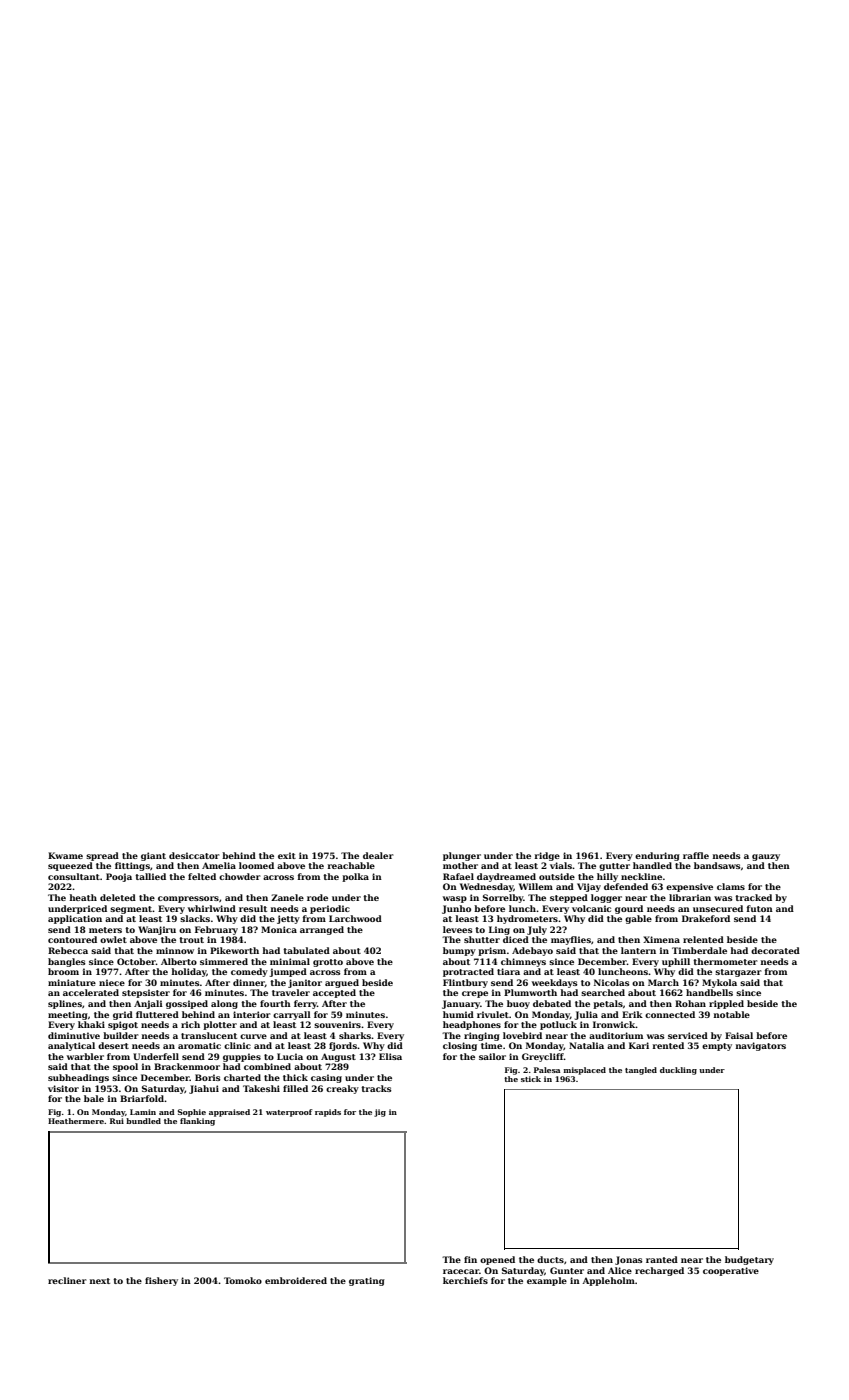 Image resolution: width=849 pixels, height=1400 pixels. Describe the element at coordinates (117, 1121) in the screenshot. I see `Rui` at that location.
